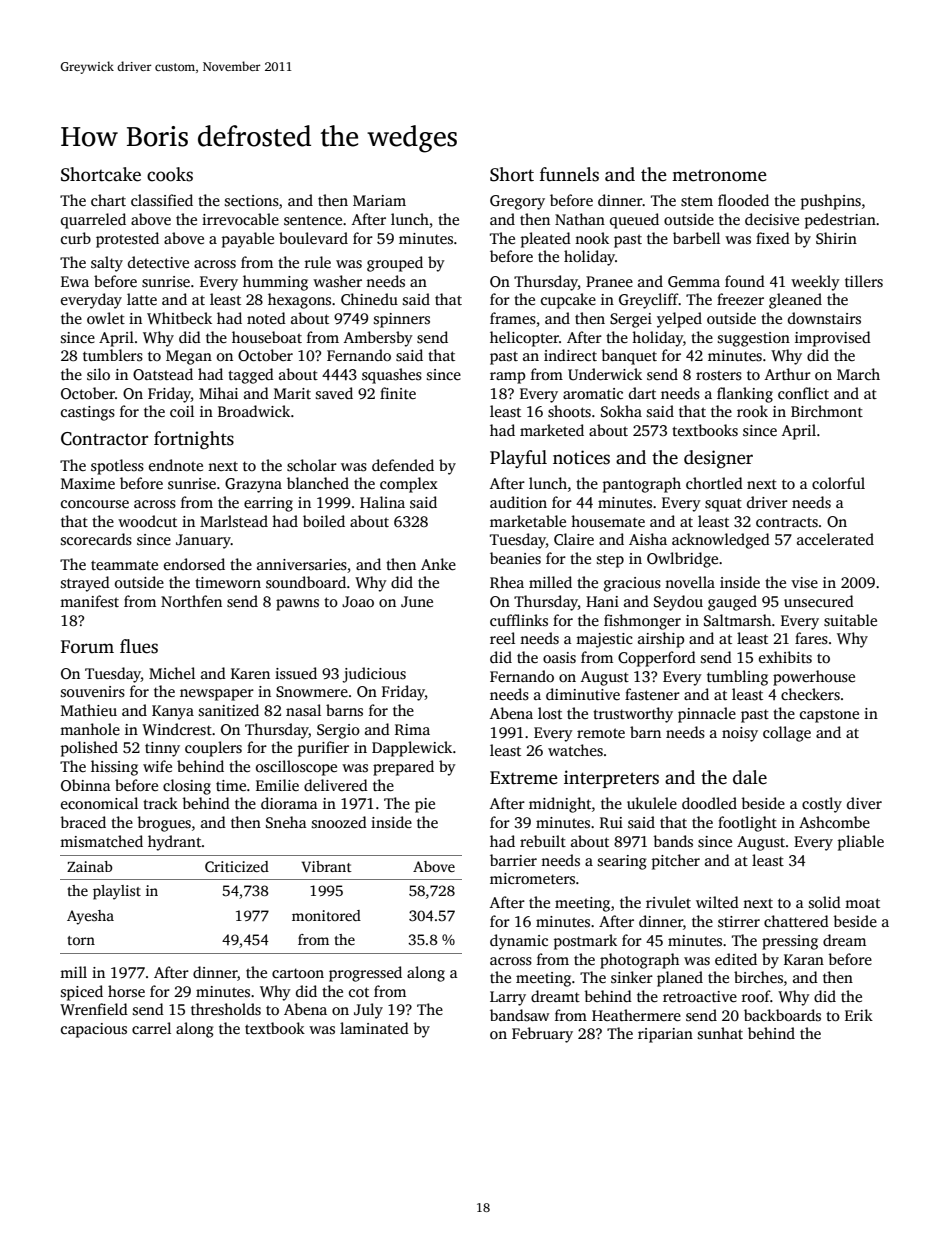  I want to click on audition, so click(518, 502).
